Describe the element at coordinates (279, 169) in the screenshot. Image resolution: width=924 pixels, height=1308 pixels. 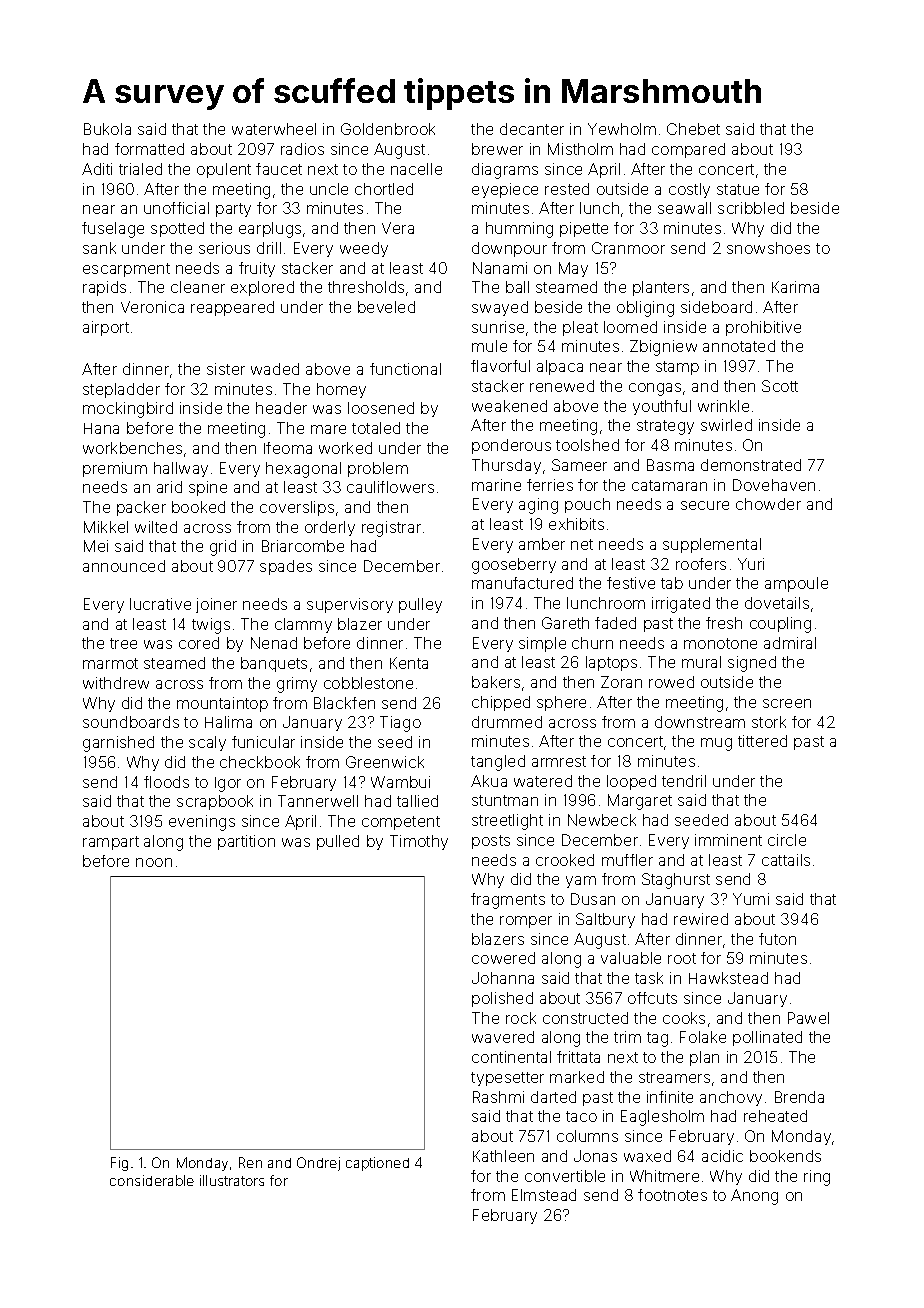
I see `faucet` at that location.
